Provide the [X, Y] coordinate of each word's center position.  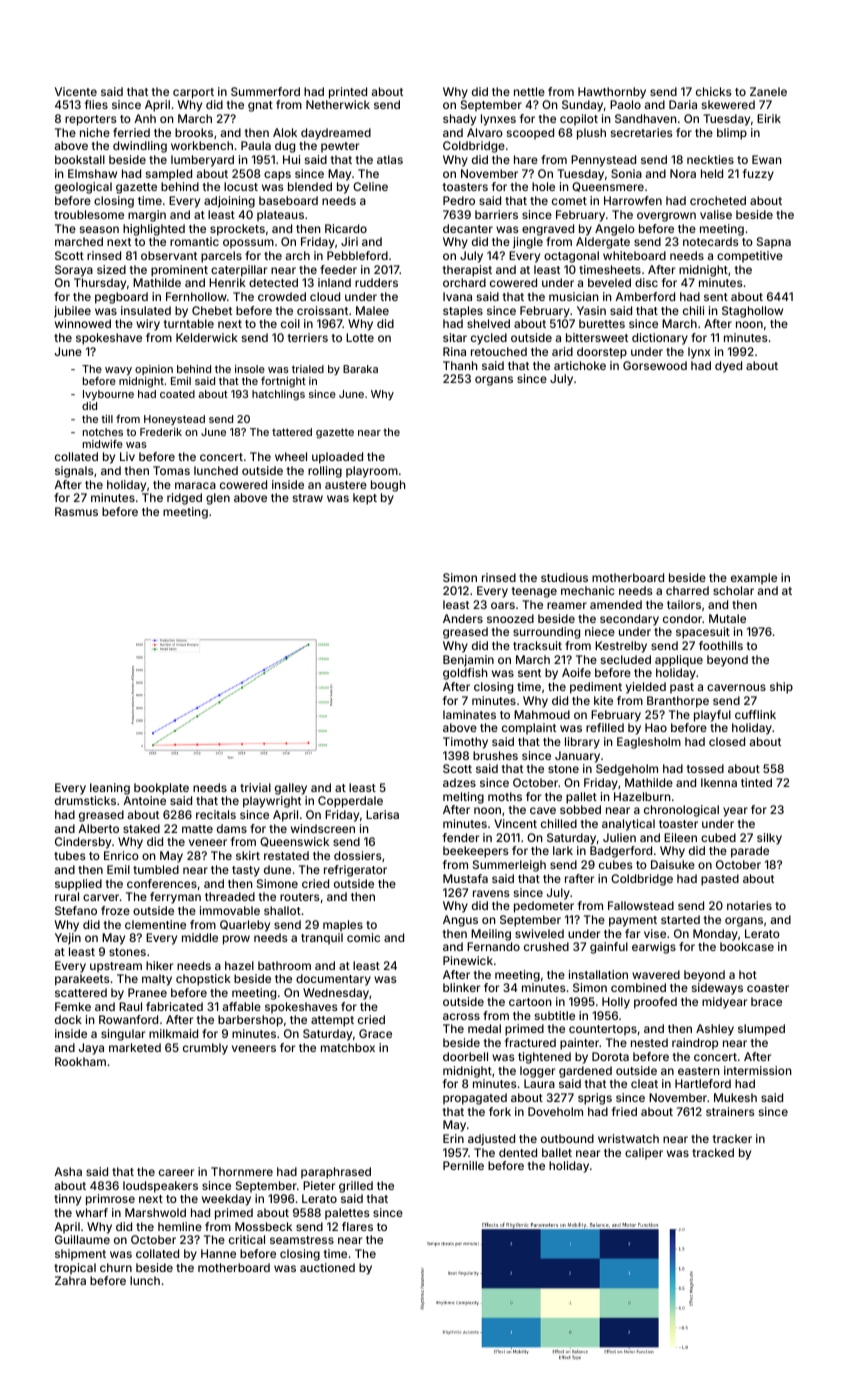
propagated [475, 1099]
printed [348, 93]
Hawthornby [612, 93]
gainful [609, 948]
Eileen [680, 837]
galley [291, 789]
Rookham [80, 1061]
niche [95, 132]
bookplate [161, 789]
